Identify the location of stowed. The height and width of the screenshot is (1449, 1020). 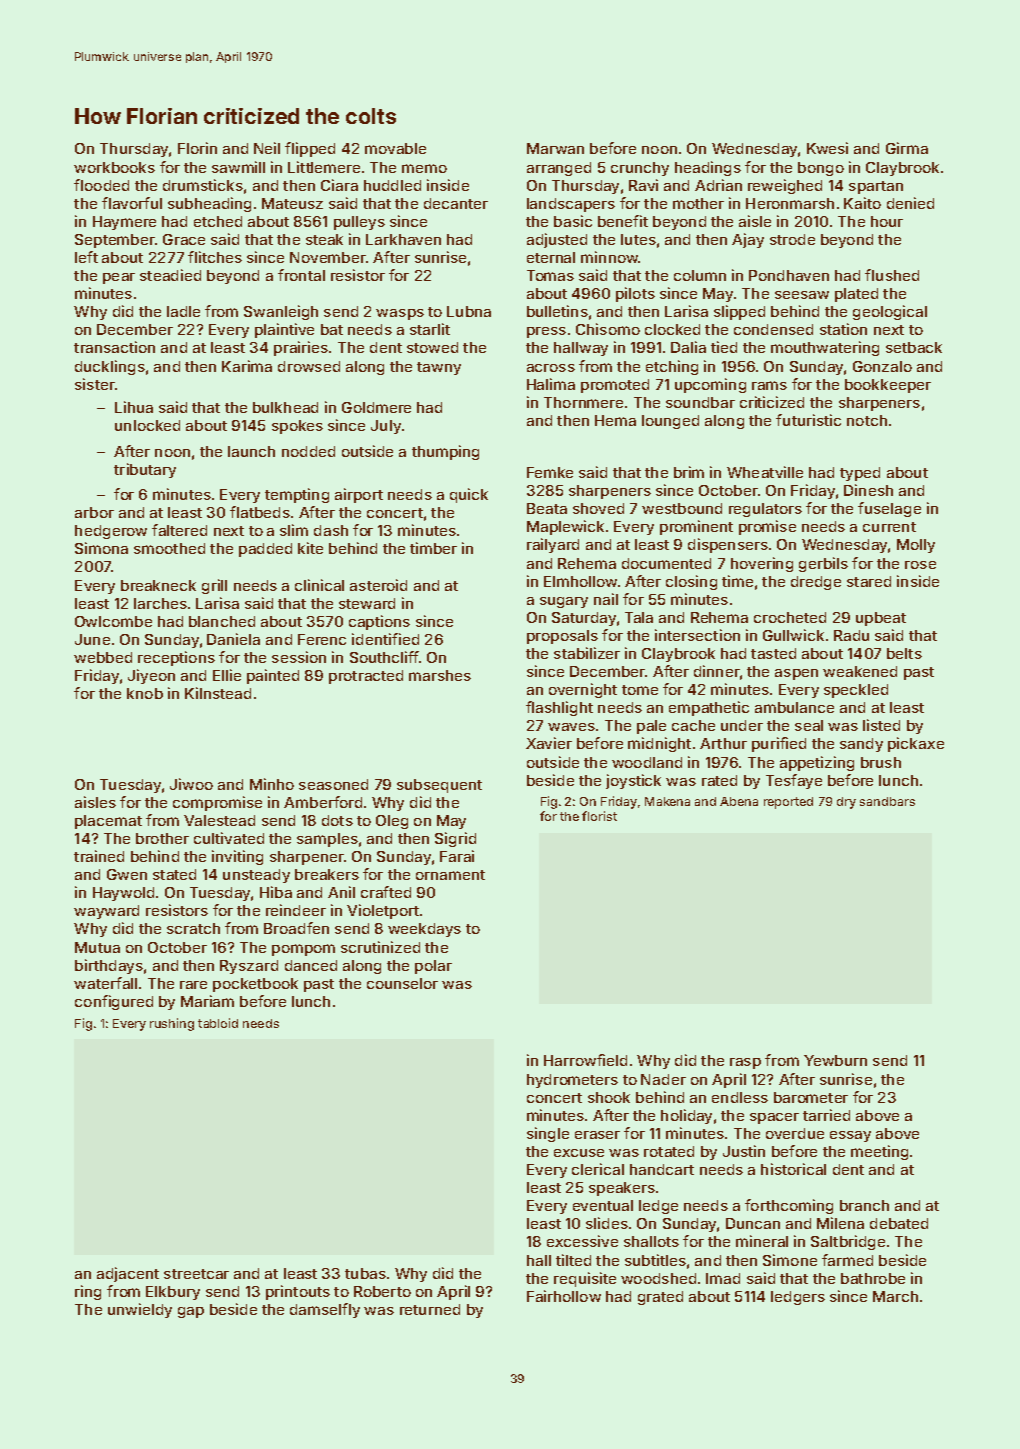
(432, 347).
